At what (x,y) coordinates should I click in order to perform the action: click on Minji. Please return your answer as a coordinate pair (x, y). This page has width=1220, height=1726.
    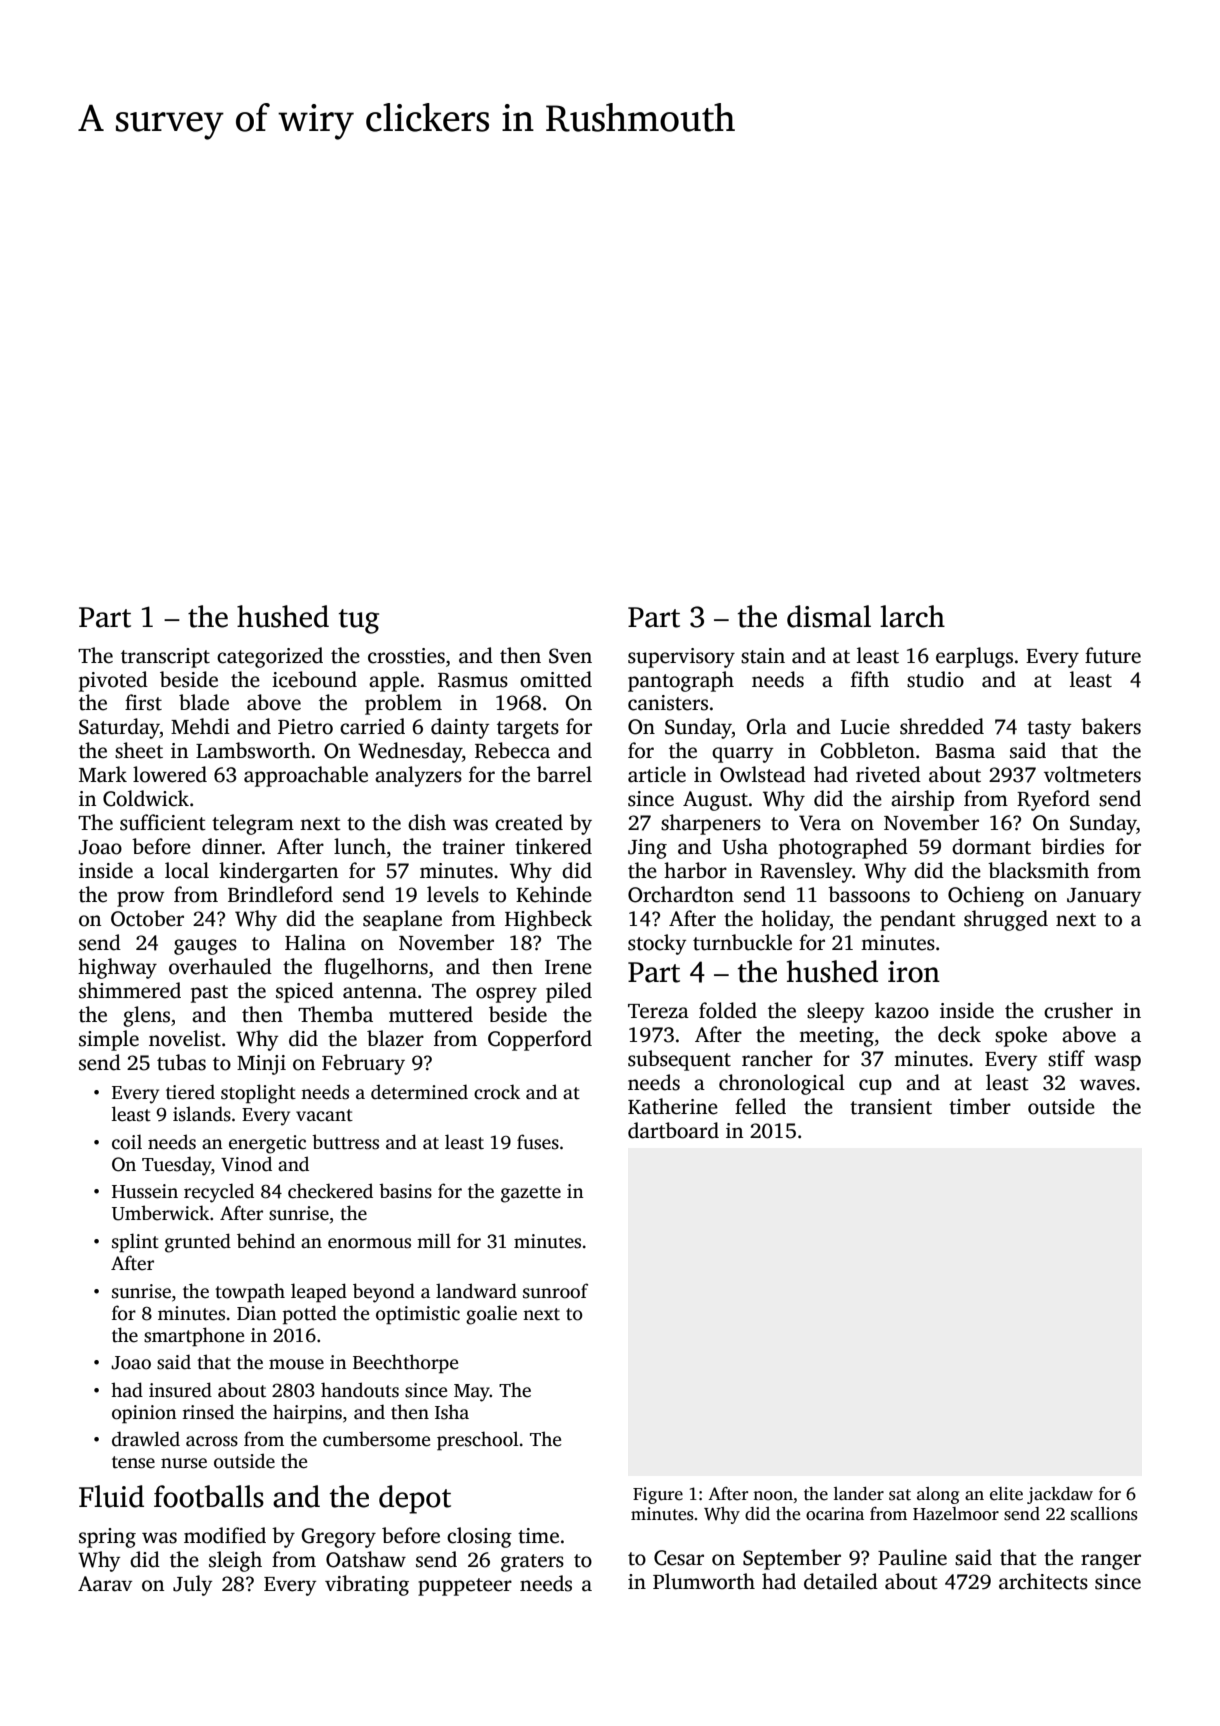
    Looking at the image, I should click on (261, 1065).
